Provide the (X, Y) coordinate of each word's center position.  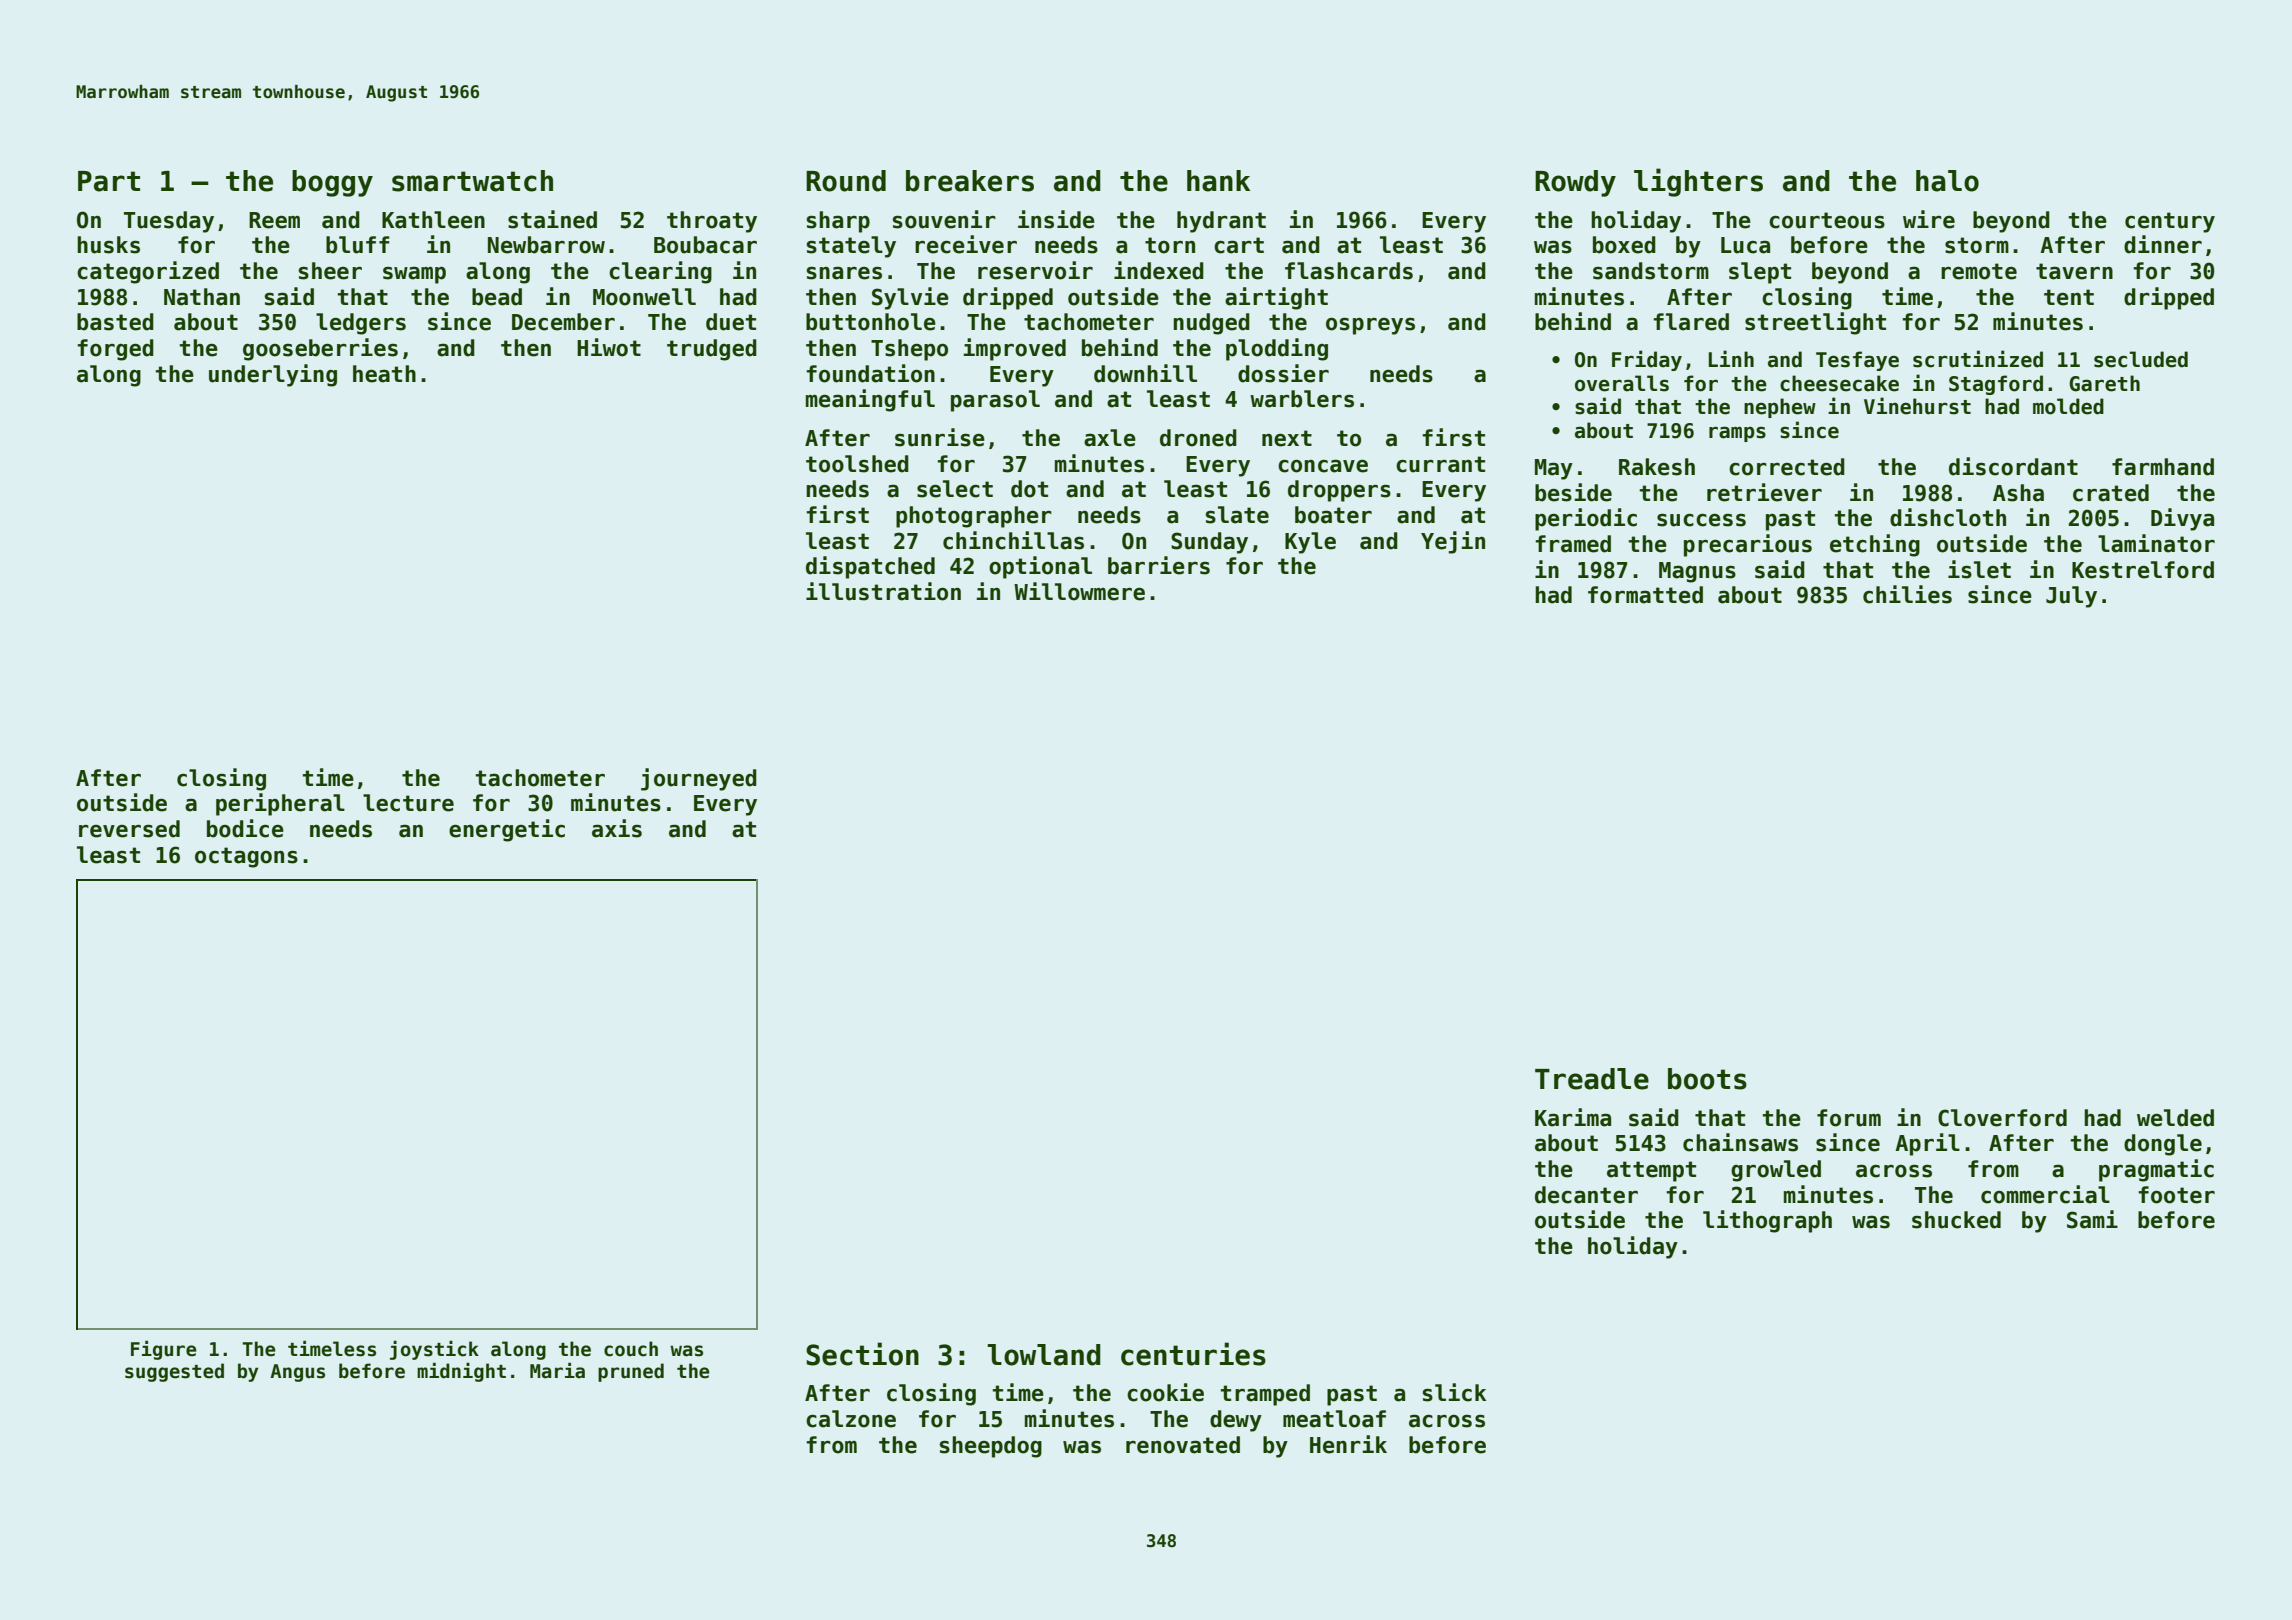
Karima (1573, 1117)
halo (1947, 181)
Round (846, 181)
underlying (273, 375)
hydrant (1221, 222)
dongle (2163, 1145)
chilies (1907, 594)
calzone (851, 1419)
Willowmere (1079, 591)
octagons (246, 857)
